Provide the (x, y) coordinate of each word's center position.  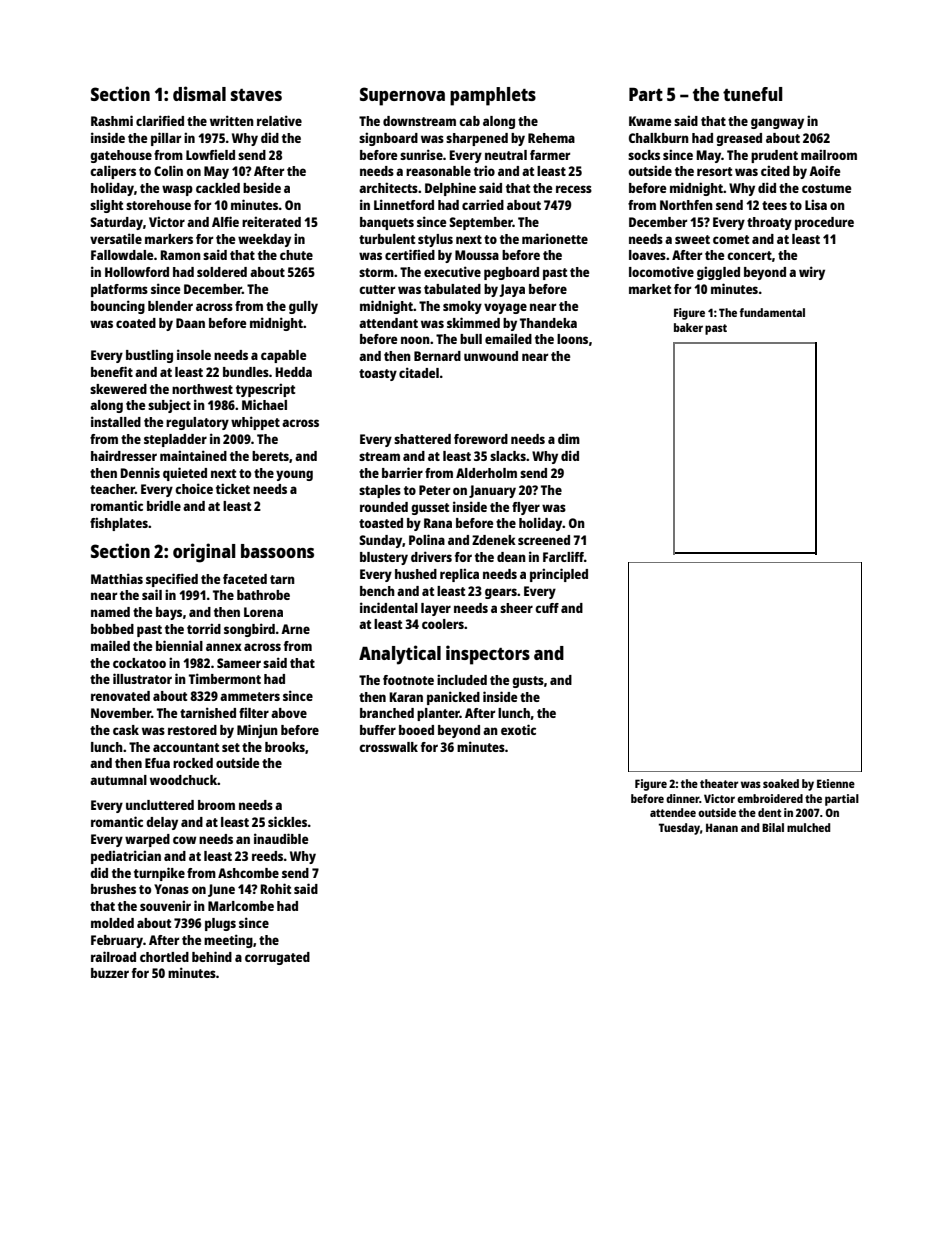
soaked (781, 783)
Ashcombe (248, 873)
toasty (378, 375)
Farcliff (563, 556)
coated (136, 323)
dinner (683, 798)
